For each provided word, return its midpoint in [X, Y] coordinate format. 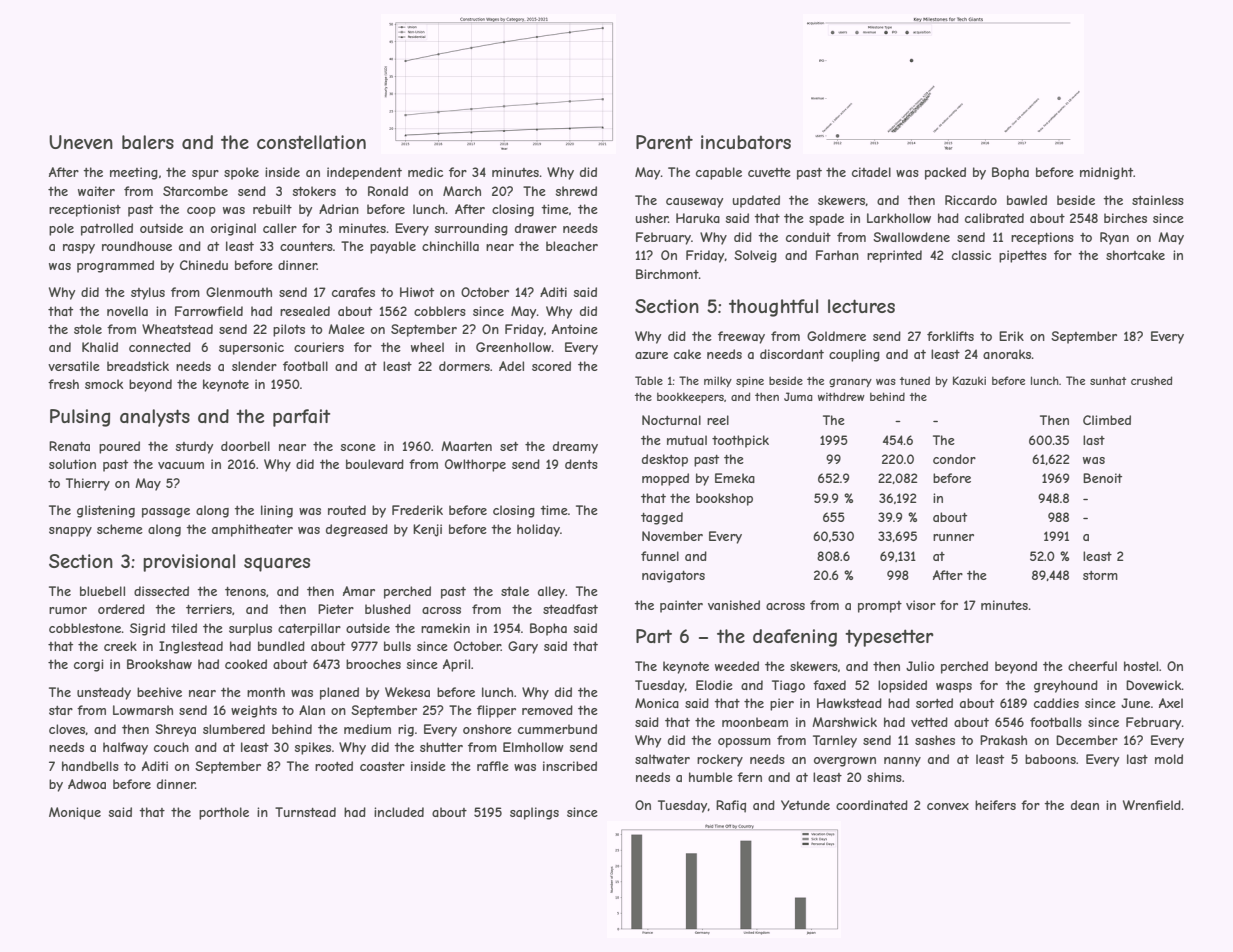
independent [364, 173]
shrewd [576, 191]
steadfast [570, 609]
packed [945, 173]
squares [277, 564]
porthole [224, 813]
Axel [1171, 703]
